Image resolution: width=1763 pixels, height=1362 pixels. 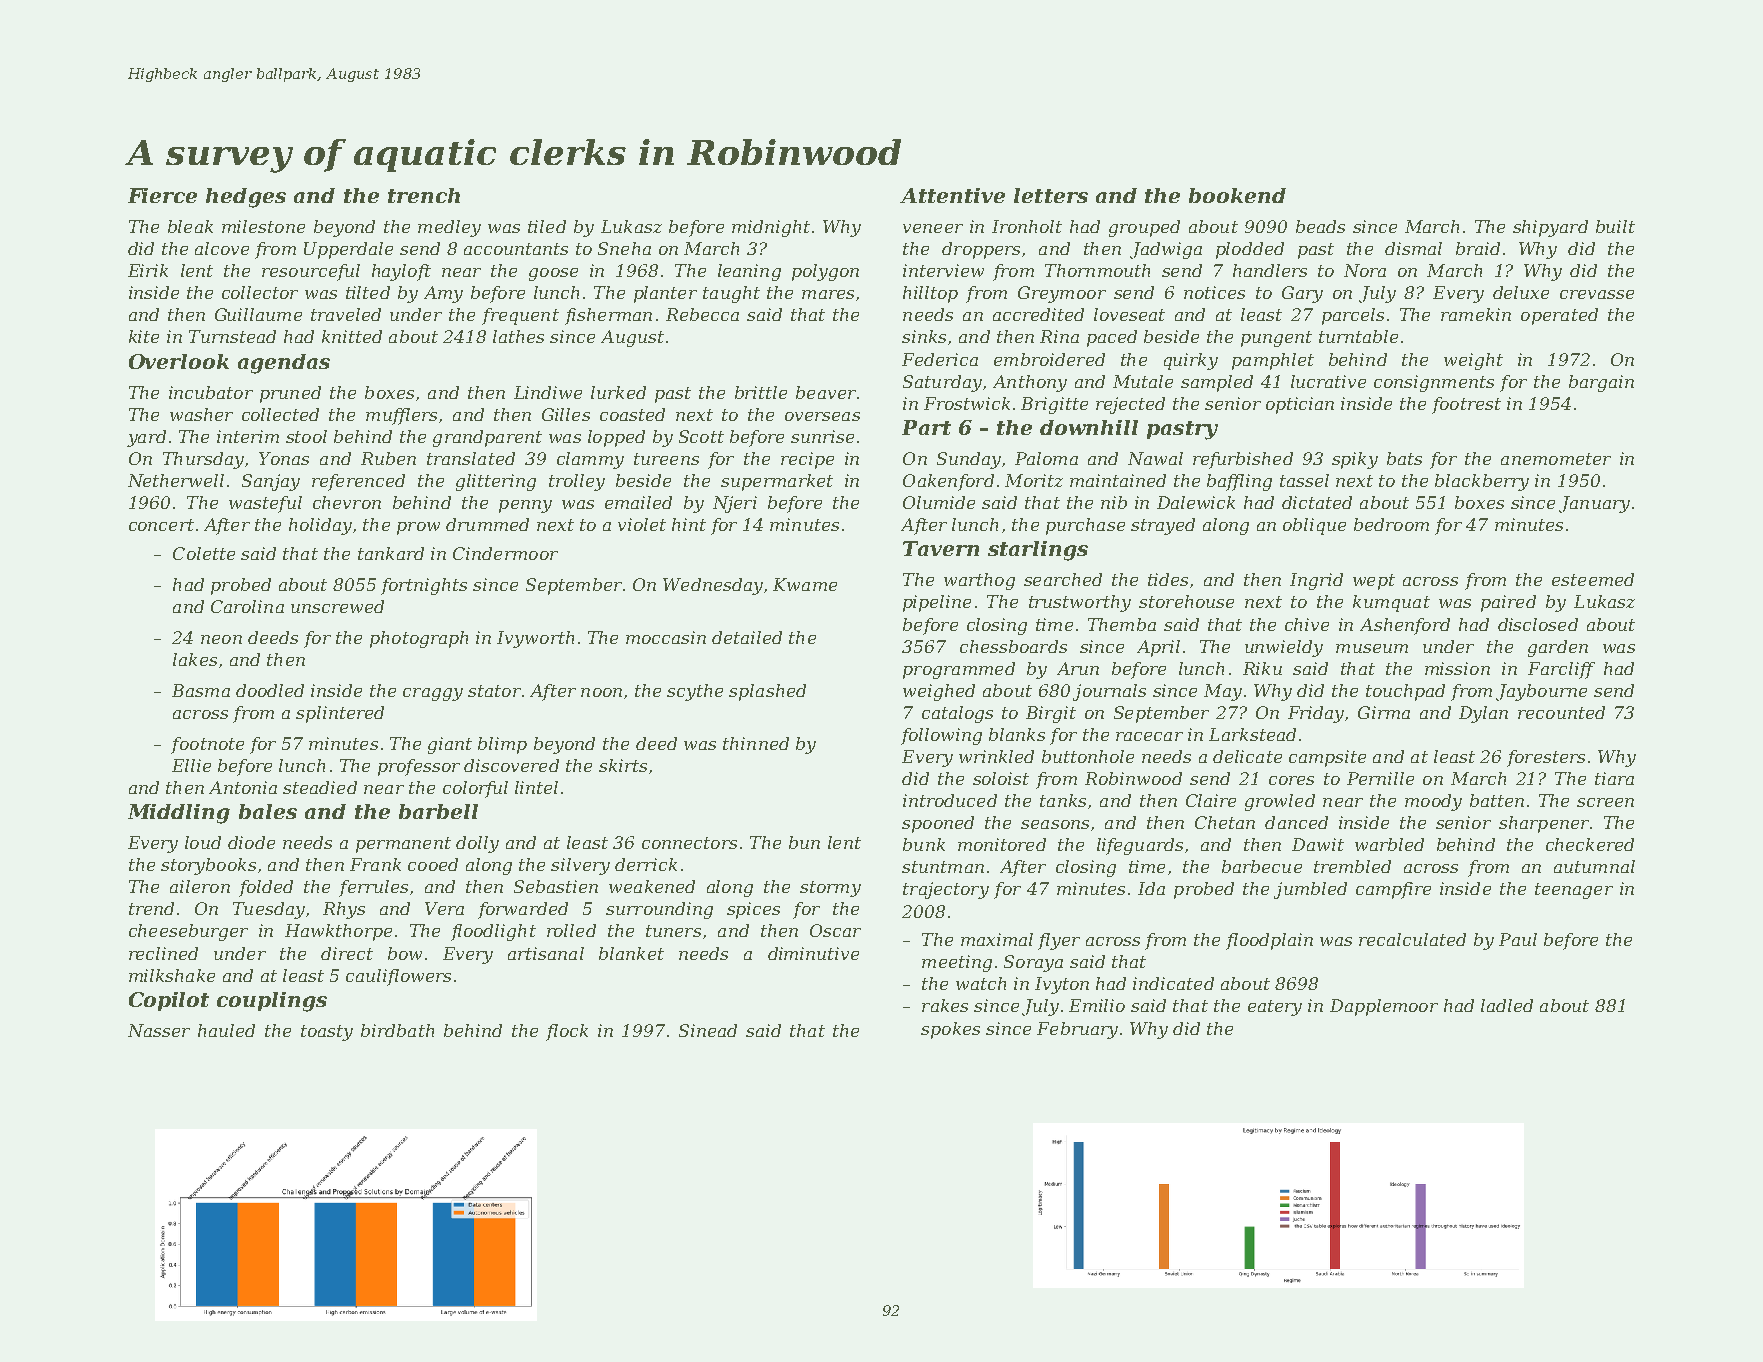 I want to click on Overlook, so click(x=179, y=361).
